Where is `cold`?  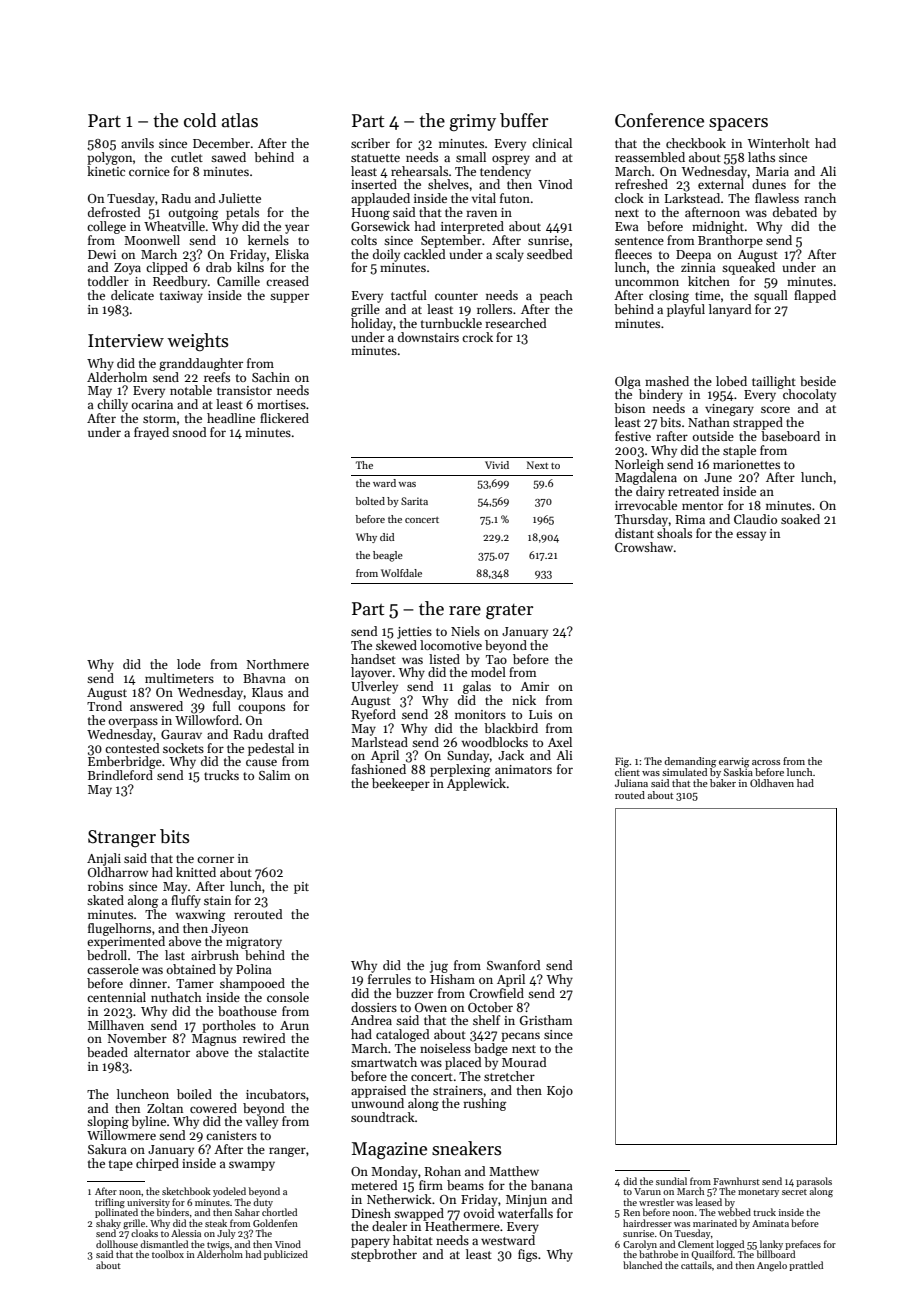 cold is located at coordinates (200, 120).
